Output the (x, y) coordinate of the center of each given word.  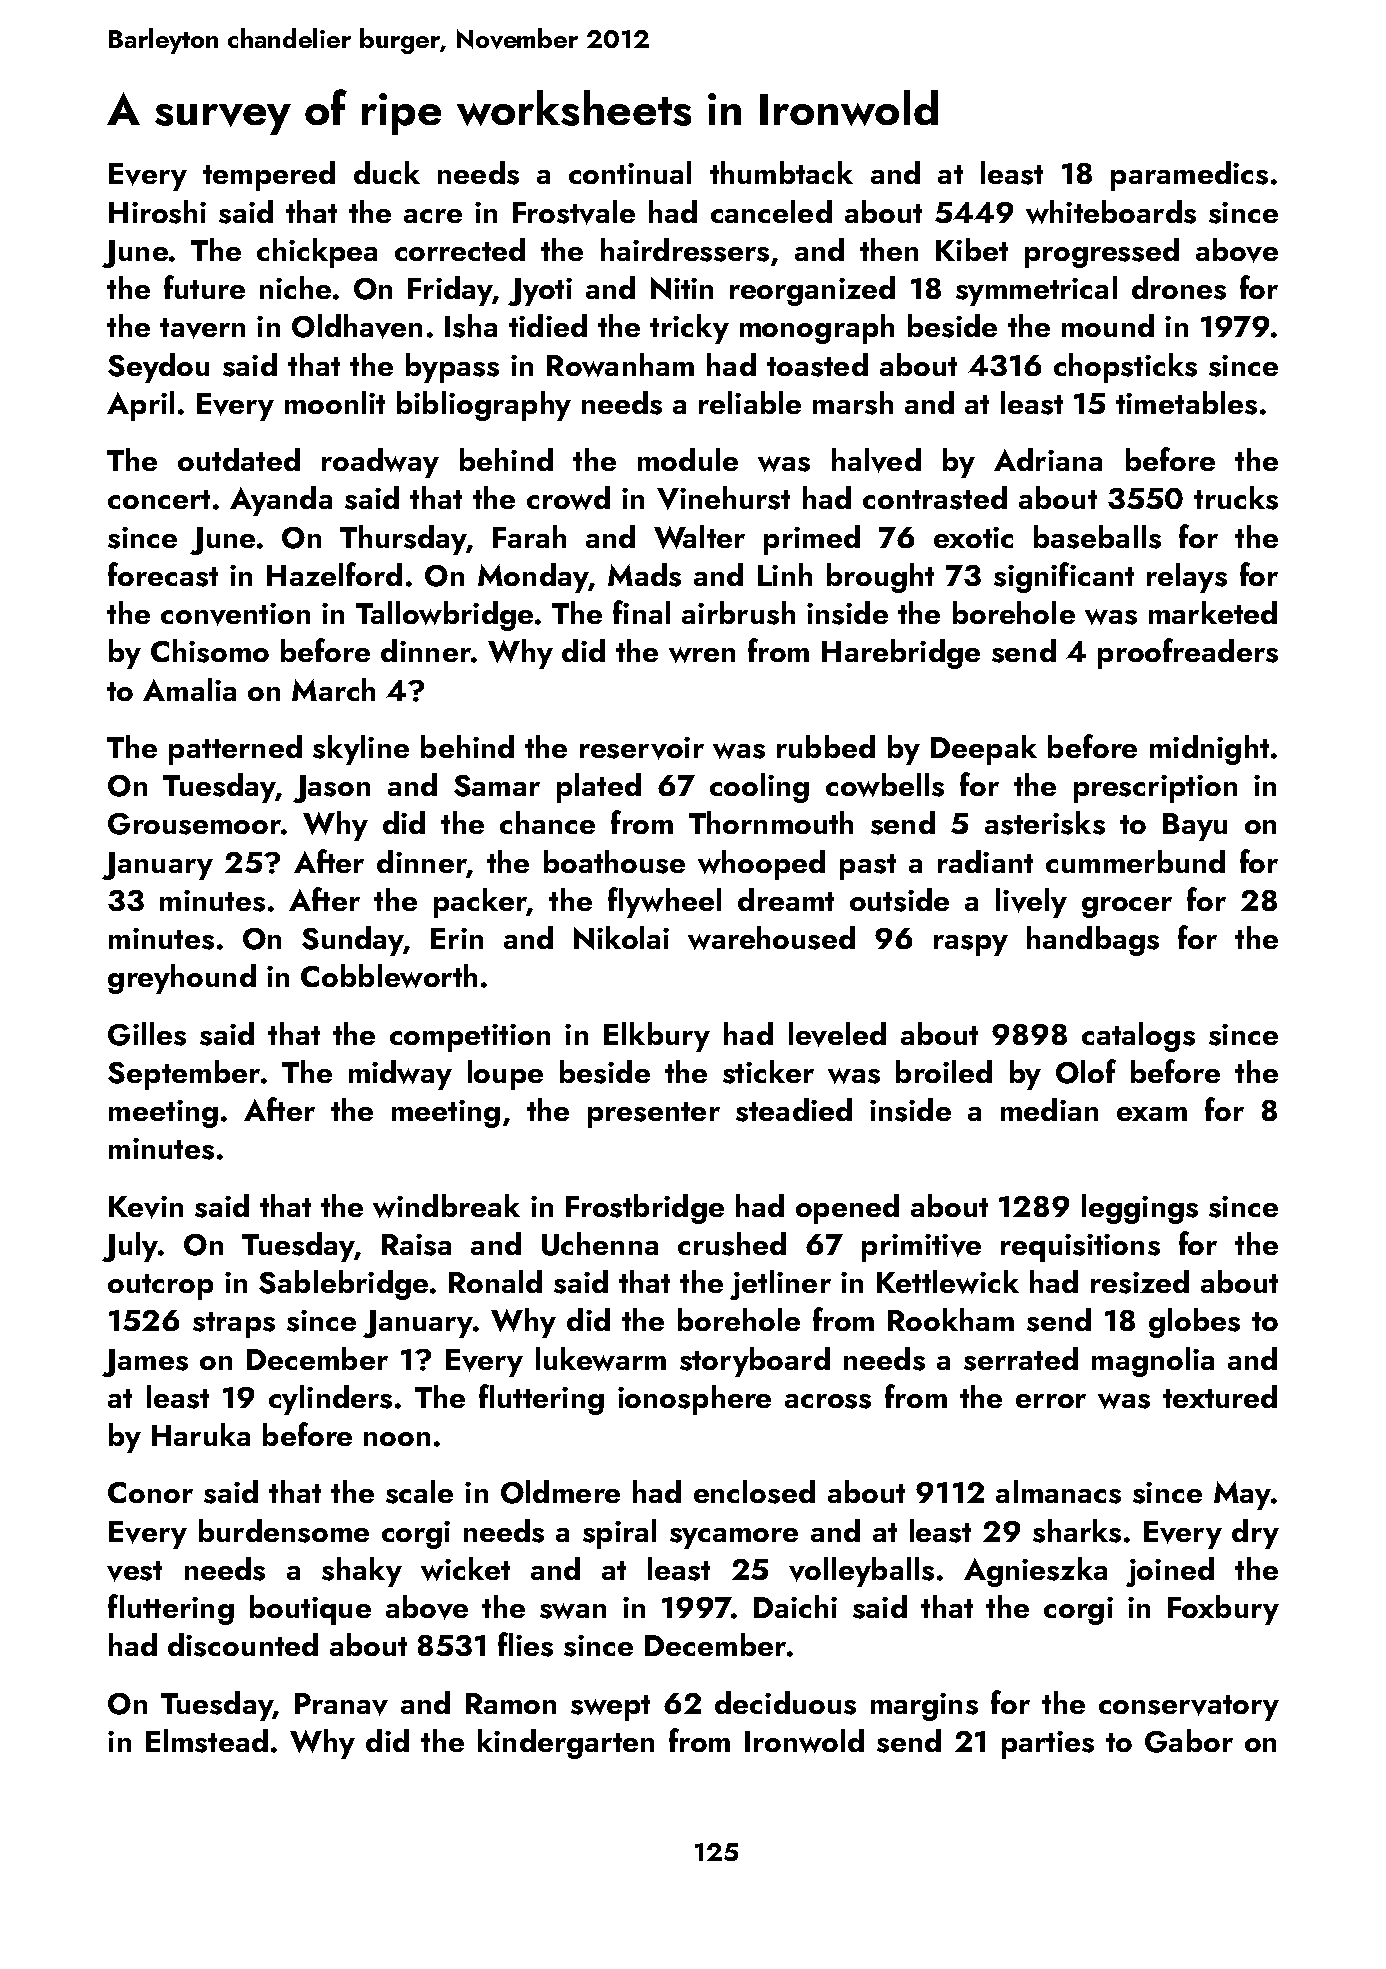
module (688, 459)
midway (400, 1075)
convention (235, 614)
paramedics (1189, 176)
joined (1170, 1572)
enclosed (754, 1492)
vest (134, 1571)
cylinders (330, 1400)
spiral (619, 1534)
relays (1187, 578)
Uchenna (600, 1244)
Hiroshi (157, 212)
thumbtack (781, 172)
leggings (1140, 1209)
